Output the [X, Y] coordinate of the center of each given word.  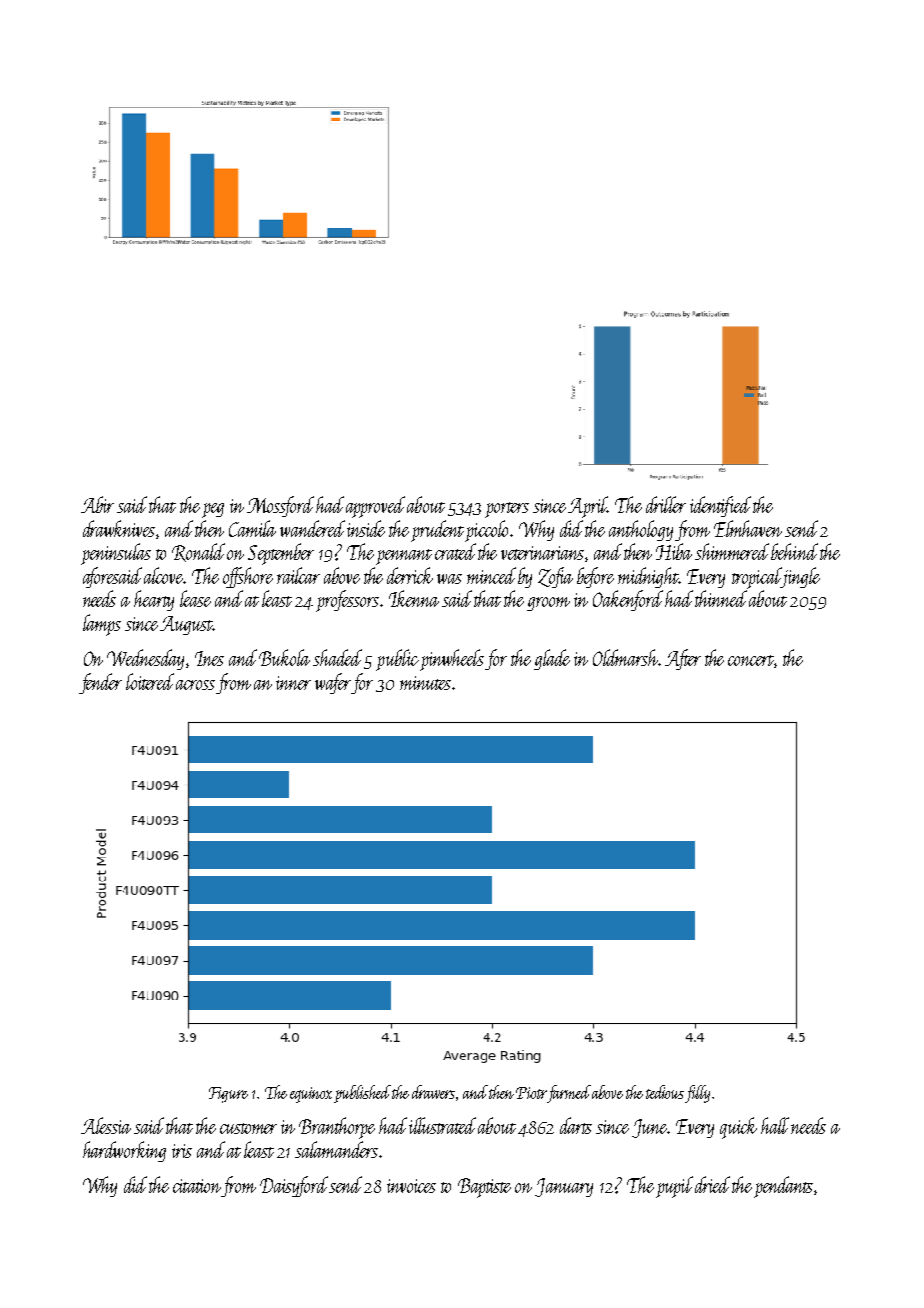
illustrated [442, 1125]
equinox [311, 1095]
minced [491, 575]
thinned [721, 598]
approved [375, 507]
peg [213, 510]
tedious [665, 1092]
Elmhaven [748, 528]
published [362, 1094]
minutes [425, 683]
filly [697, 1094]
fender [100, 683]
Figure [228, 1095]
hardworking [124, 1151]
